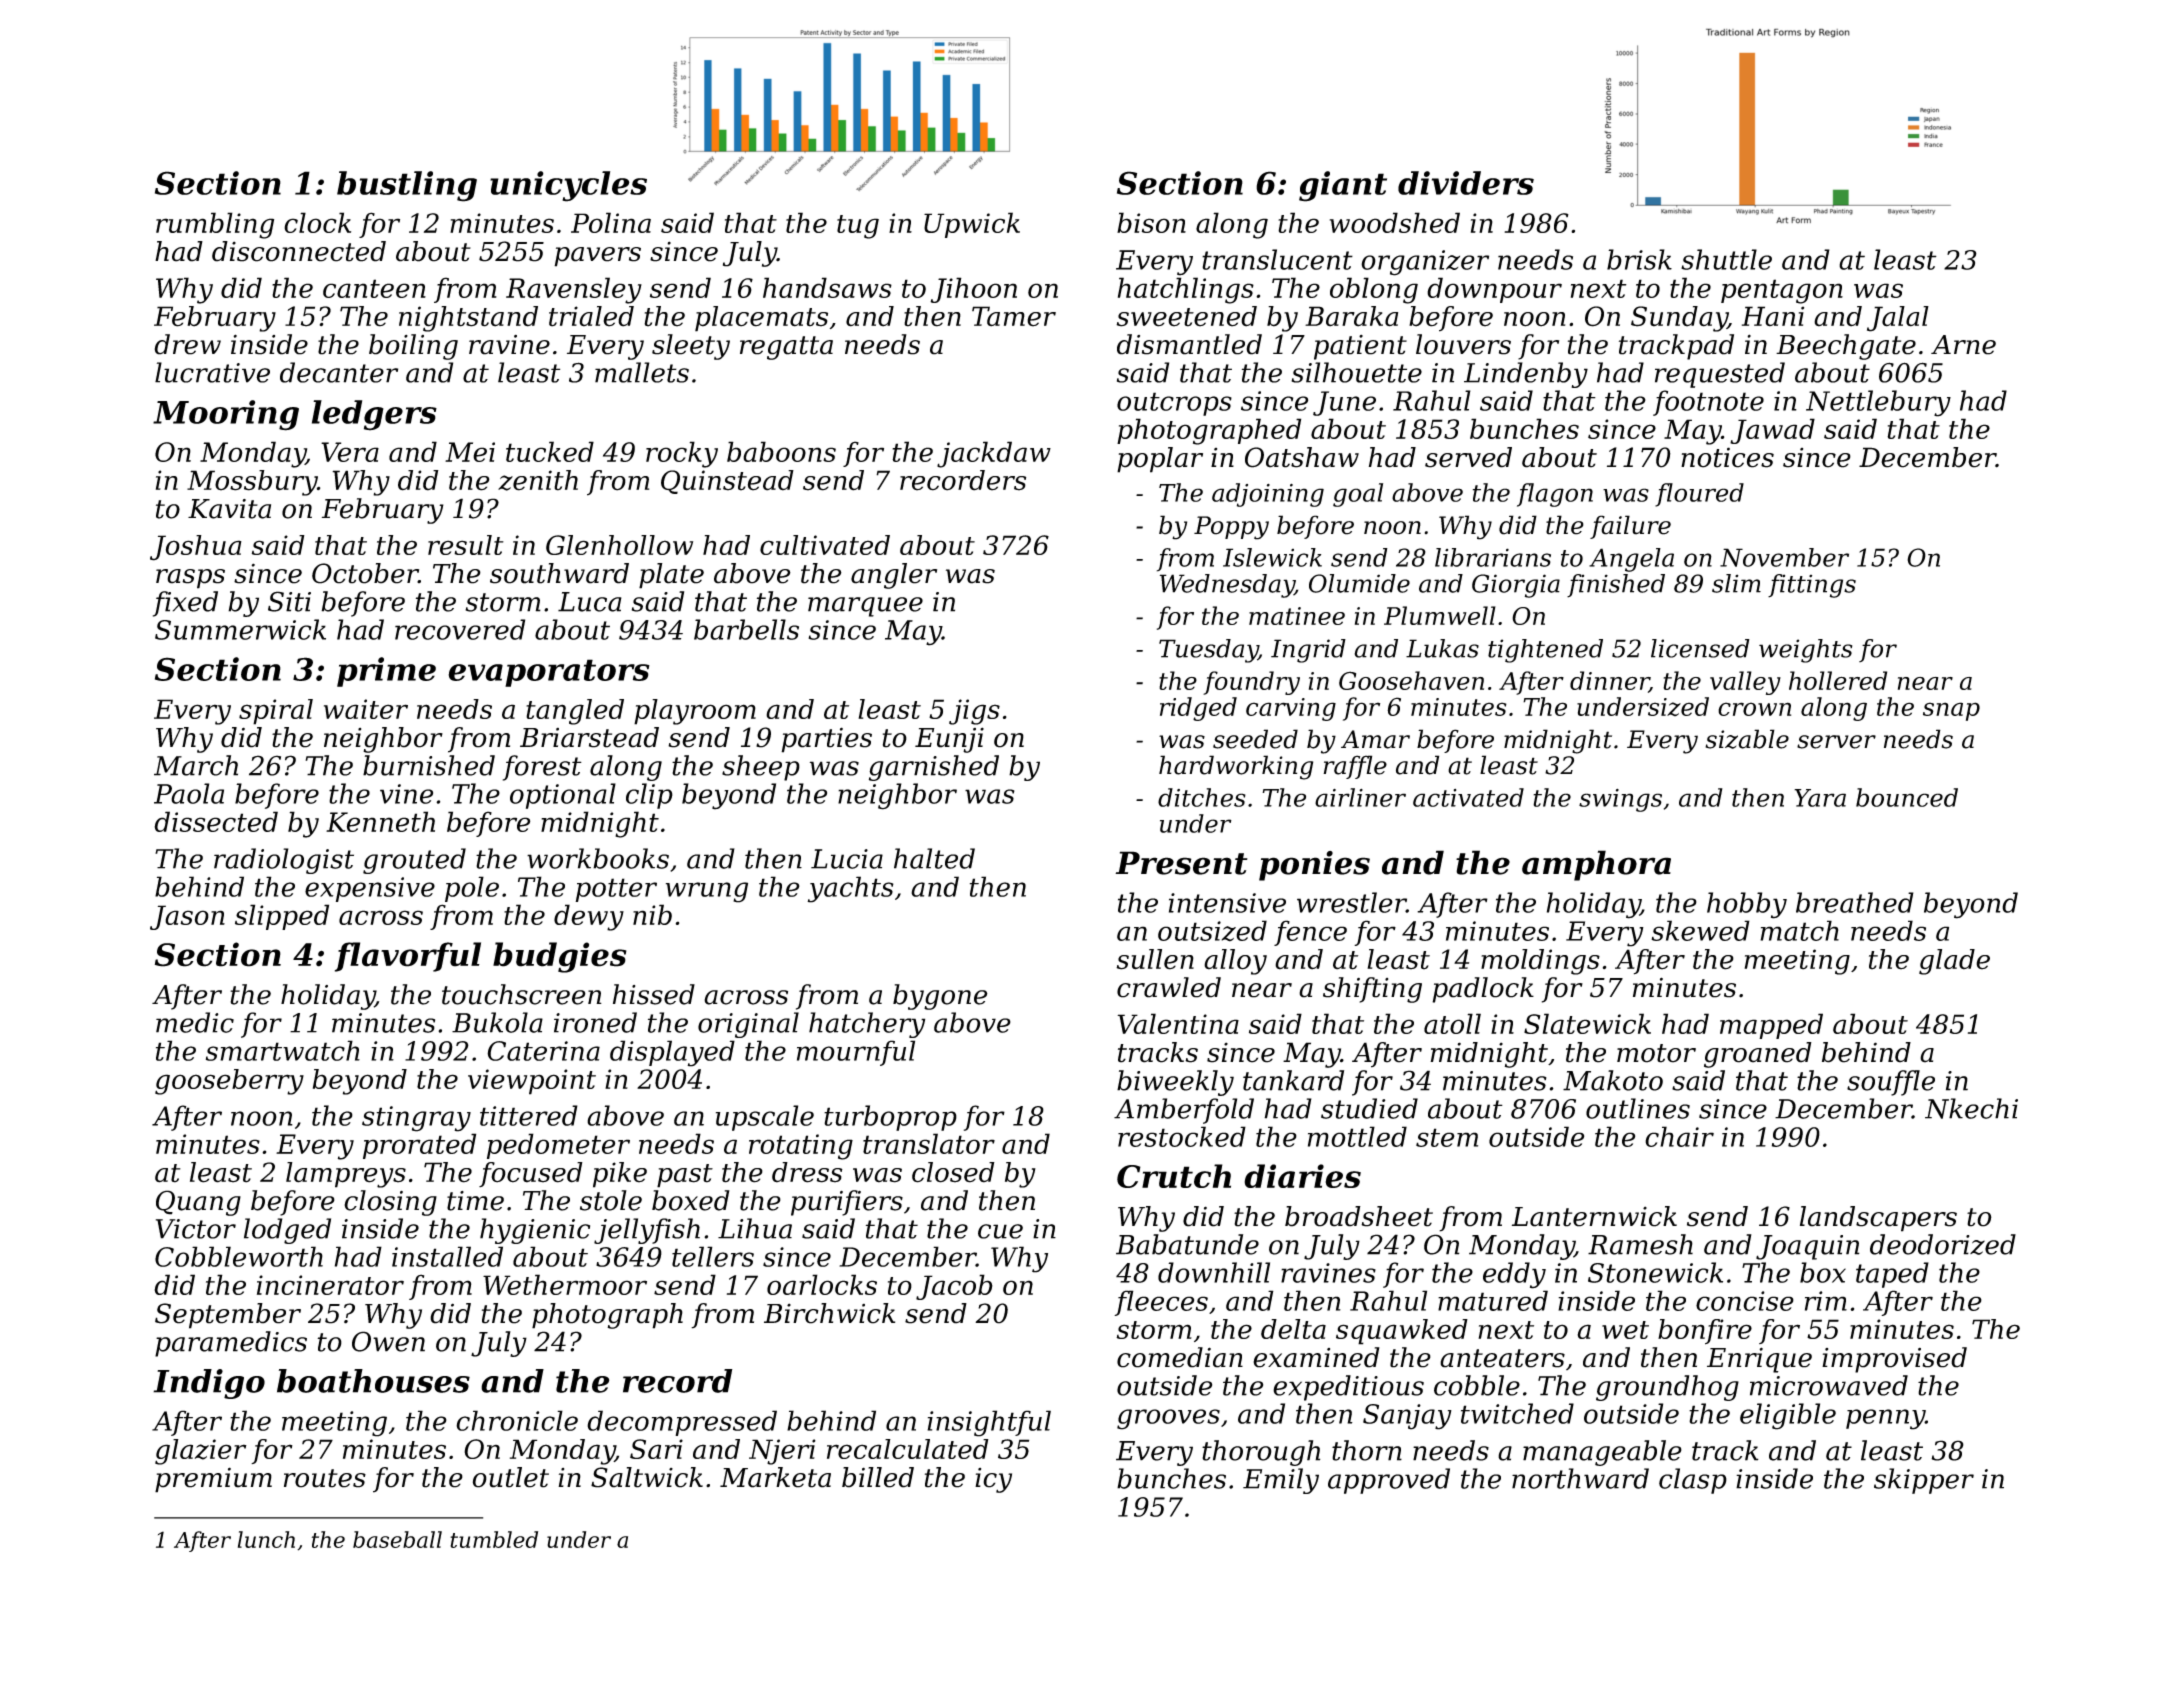  I want to click on evaporators, so click(549, 673).
